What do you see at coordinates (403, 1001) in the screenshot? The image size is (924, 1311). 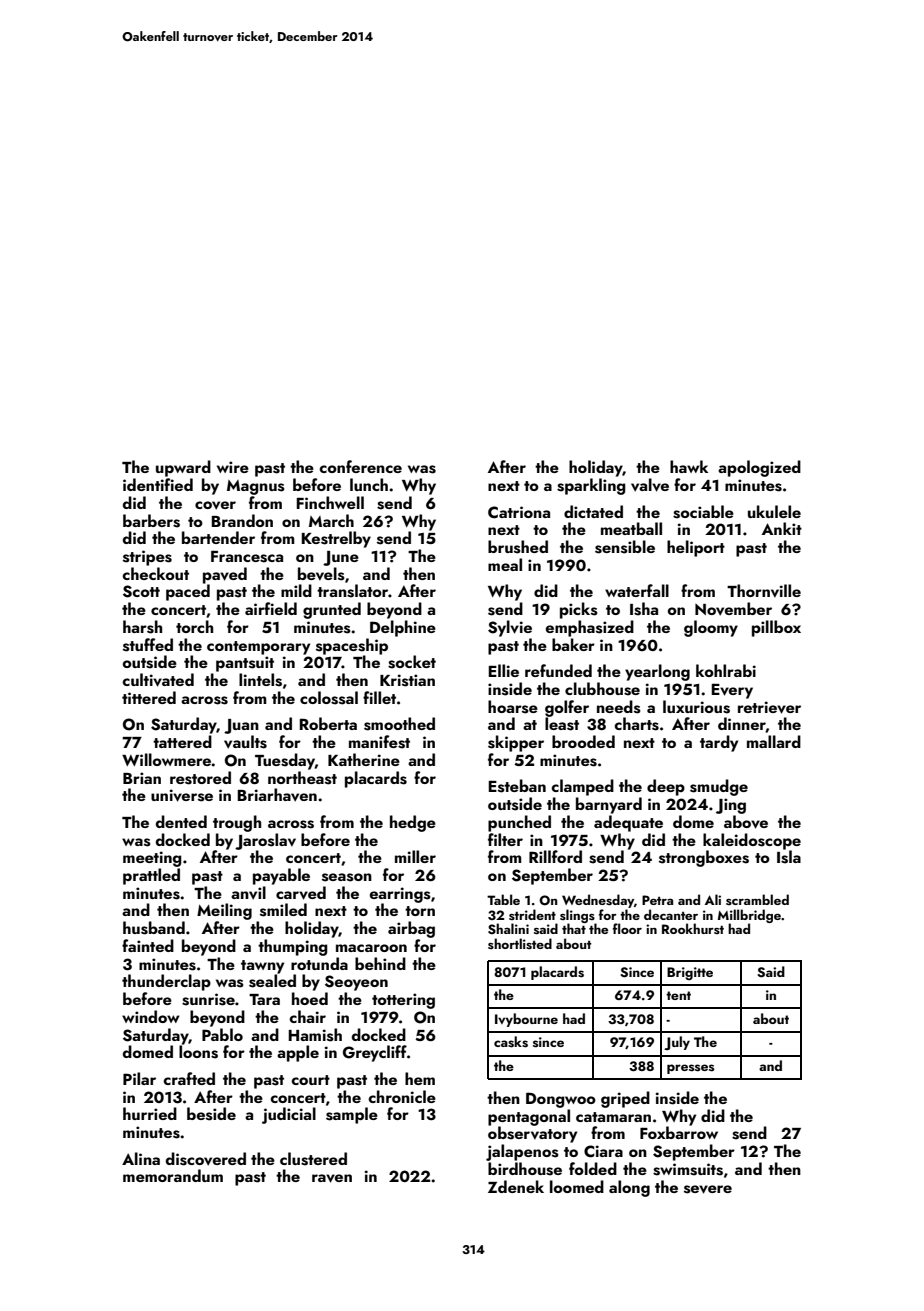 I see `tottering` at bounding box center [403, 1001].
